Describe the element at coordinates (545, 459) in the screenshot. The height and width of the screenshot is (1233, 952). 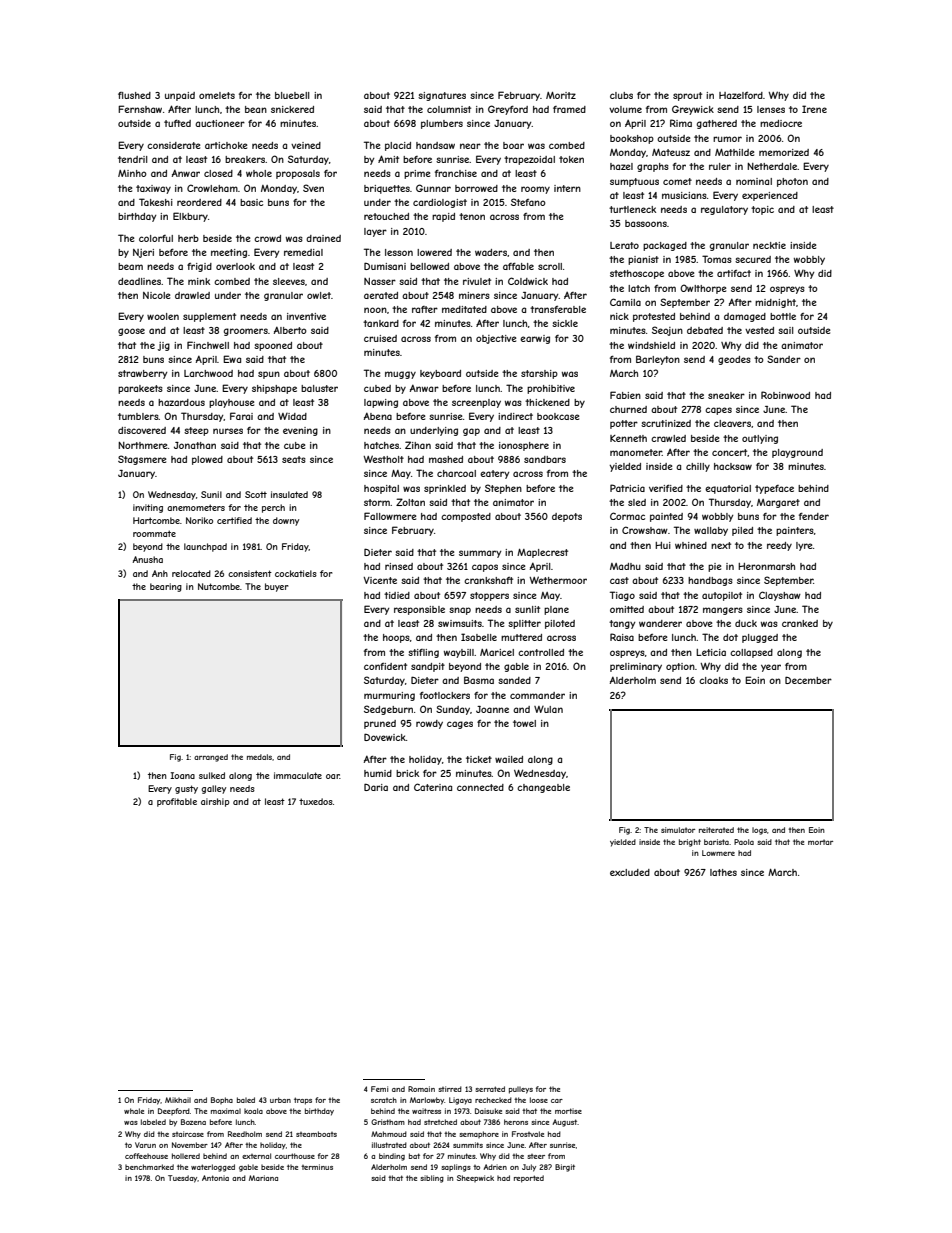
I see `sandbars` at that location.
